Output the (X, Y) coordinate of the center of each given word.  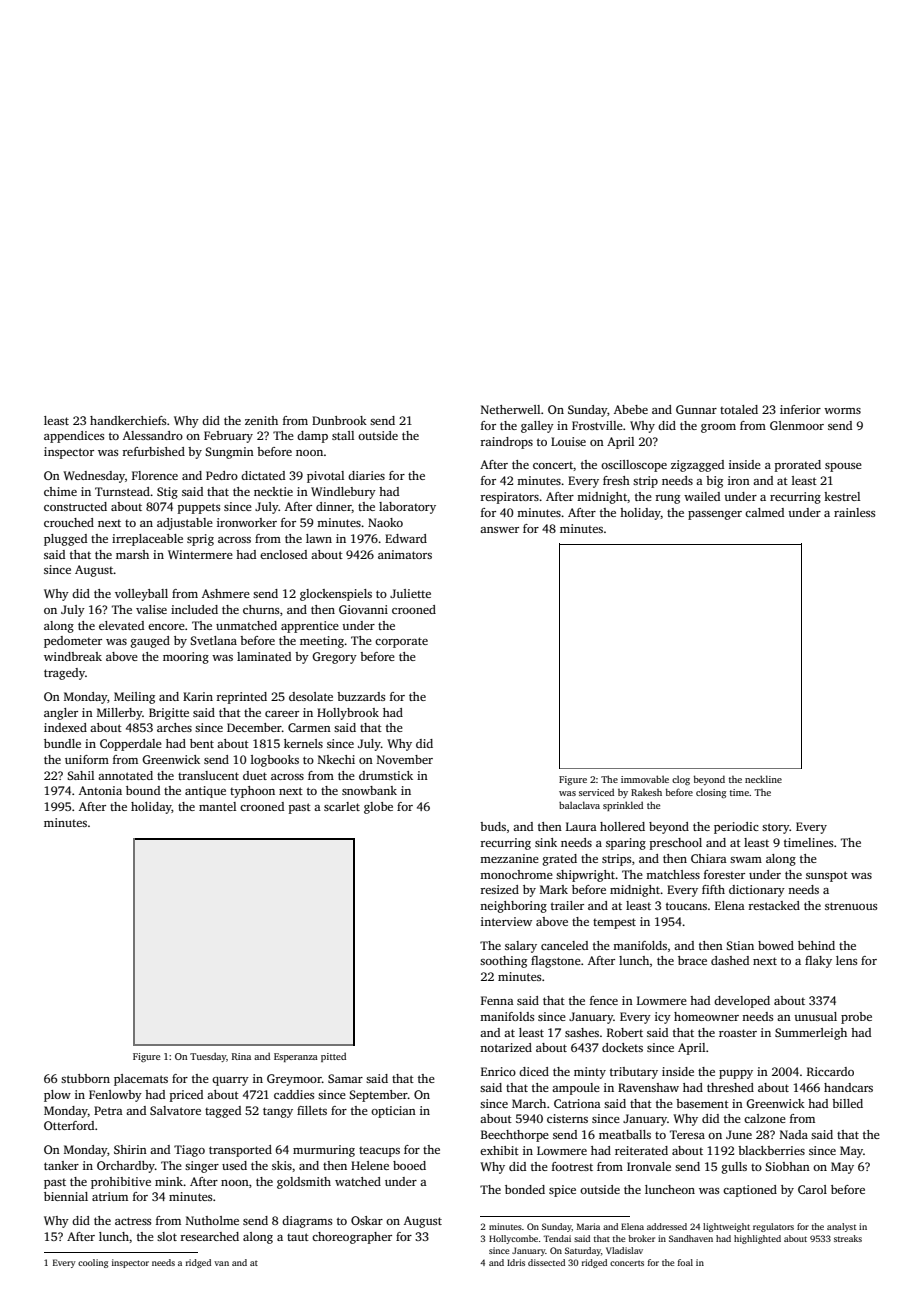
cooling (93, 1263)
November (405, 759)
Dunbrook (339, 420)
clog (681, 780)
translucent (208, 775)
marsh (132, 554)
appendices (74, 437)
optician (393, 1112)
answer (499, 530)
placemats (141, 1080)
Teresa (687, 1134)
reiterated (641, 1150)
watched (358, 1181)
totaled (739, 409)
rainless (854, 512)
